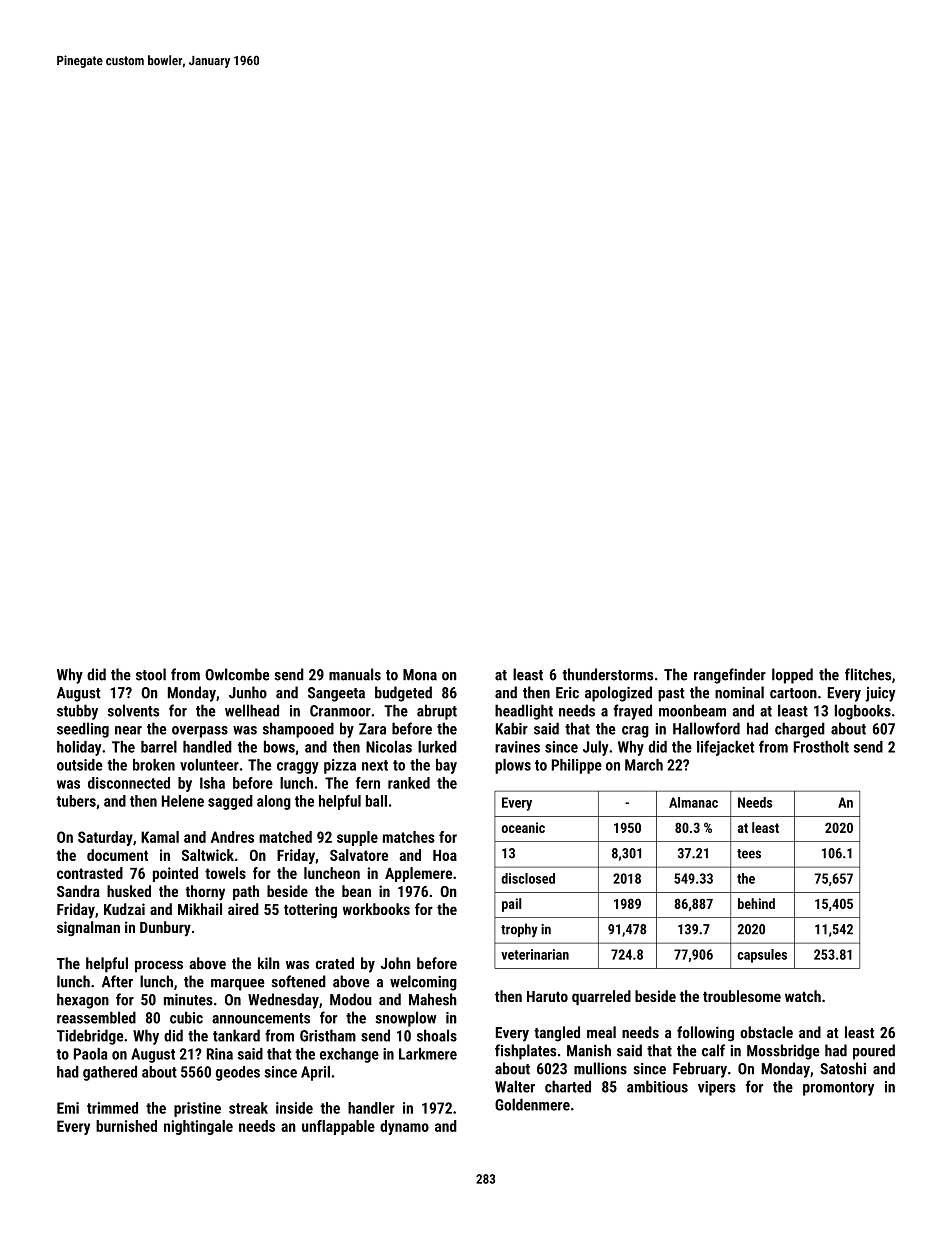  Describe the element at coordinates (310, 910) in the screenshot. I see `tottering` at that location.
